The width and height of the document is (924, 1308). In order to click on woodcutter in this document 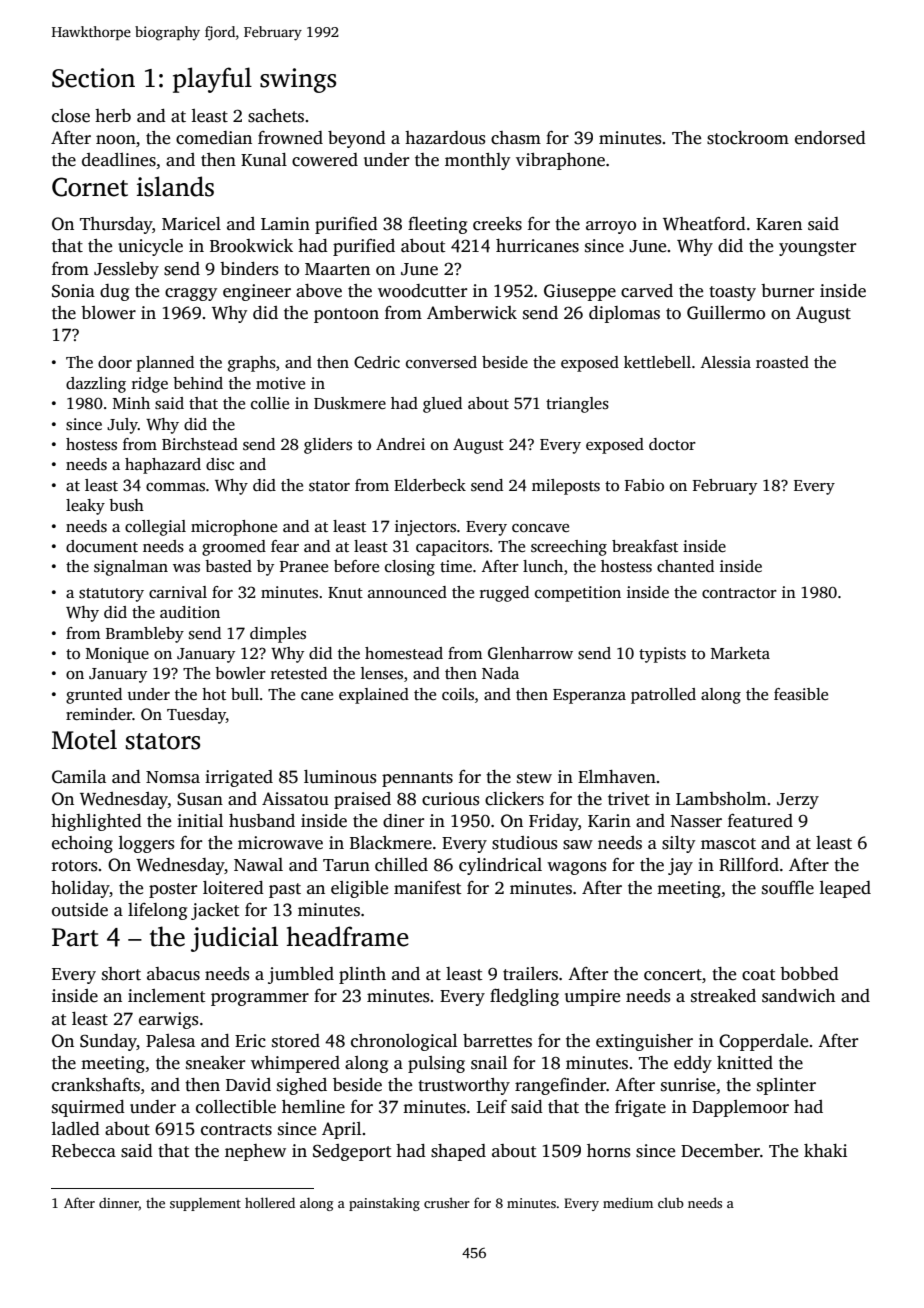, I will do `click(422, 291)`.
